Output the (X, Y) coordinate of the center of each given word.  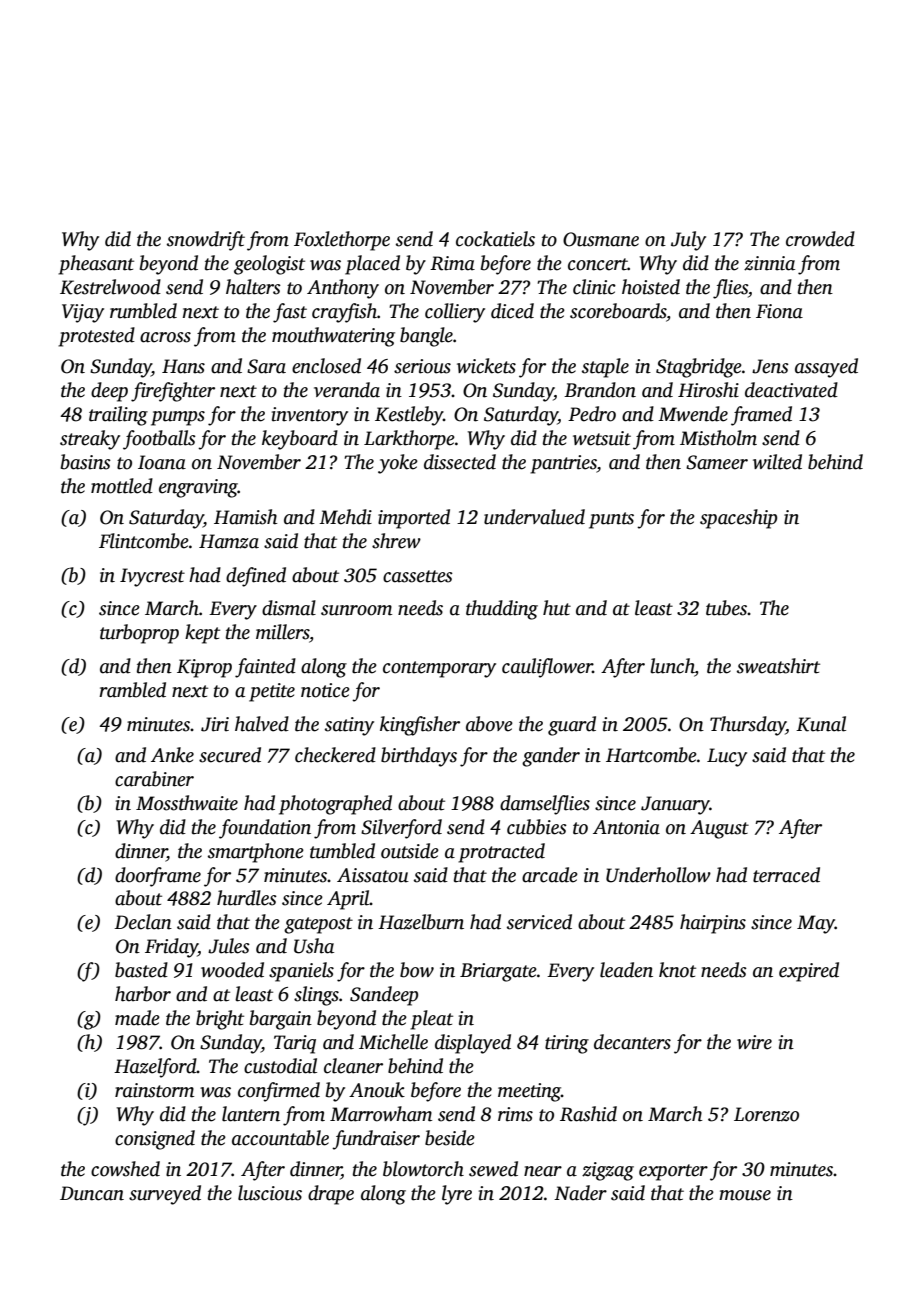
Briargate (498, 972)
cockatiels (495, 239)
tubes (726, 608)
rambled (132, 690)
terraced (786, 875)
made (137, 1018)
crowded (820, 239)
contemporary (439, 669)
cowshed (125, 1169)
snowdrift (206, 241)
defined (256, 577)
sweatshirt (778, 666)
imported (414, 519)
